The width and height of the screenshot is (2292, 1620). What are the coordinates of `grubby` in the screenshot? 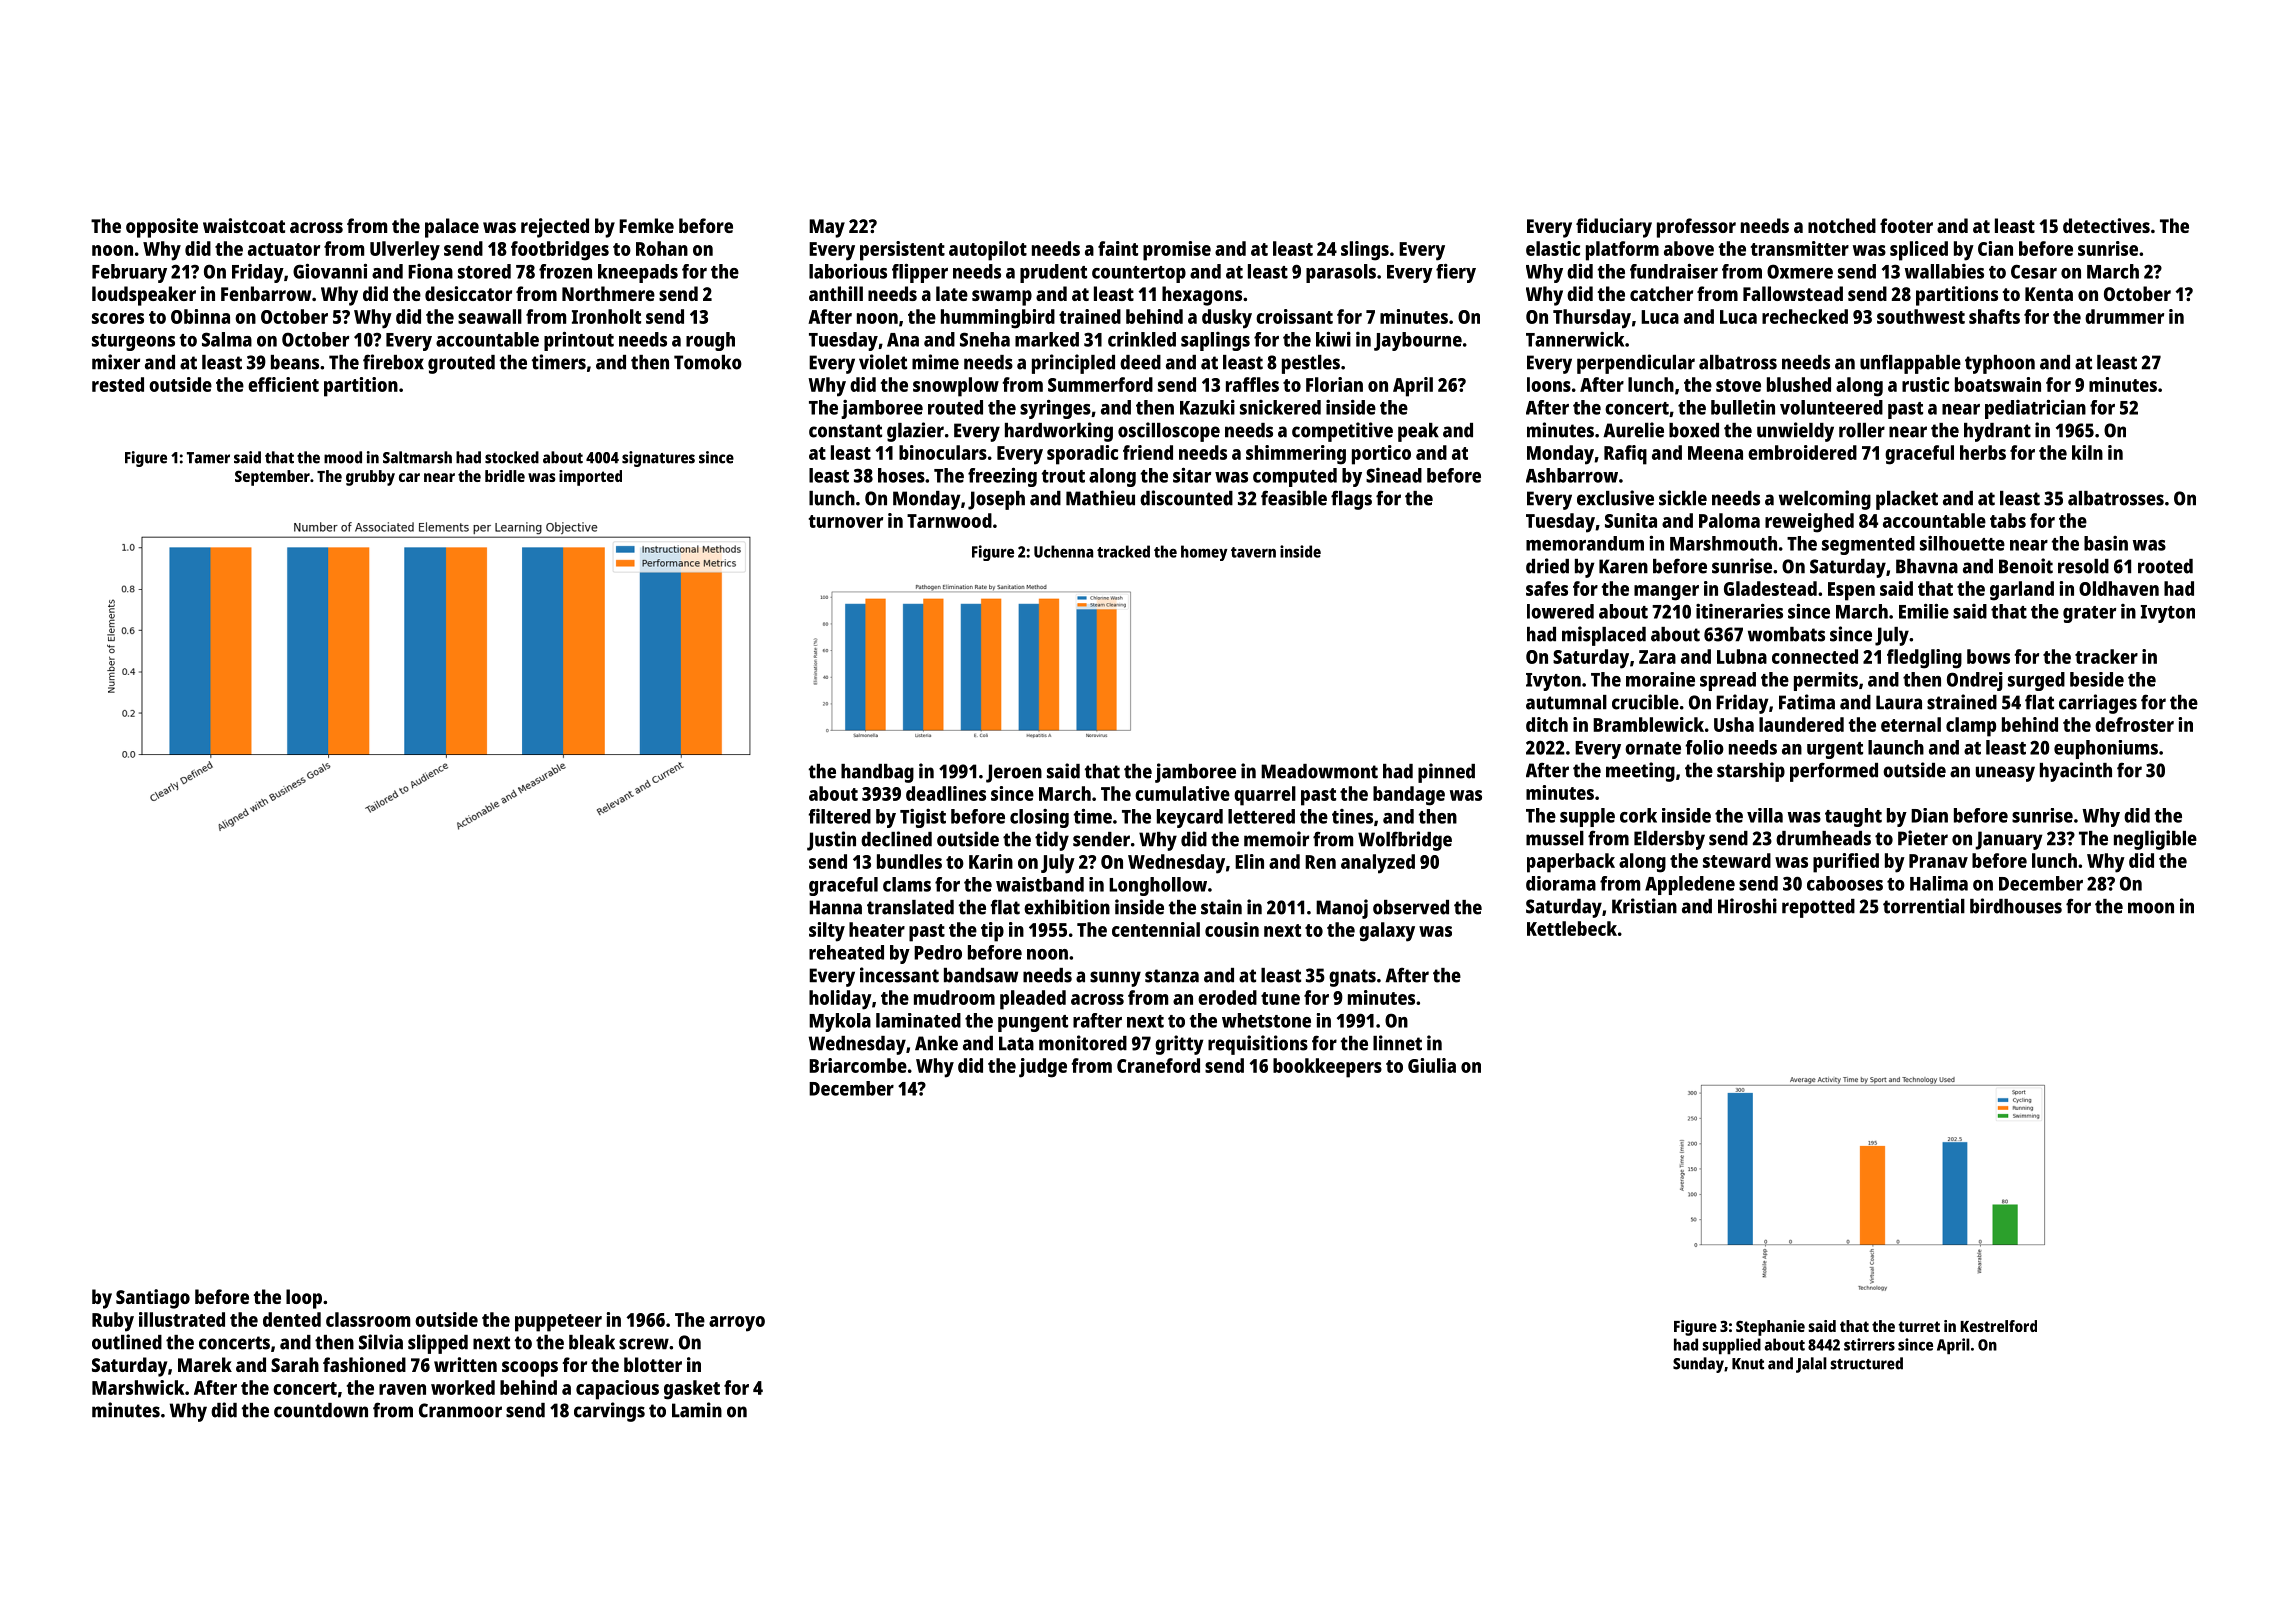 It's located at (370, 478).
